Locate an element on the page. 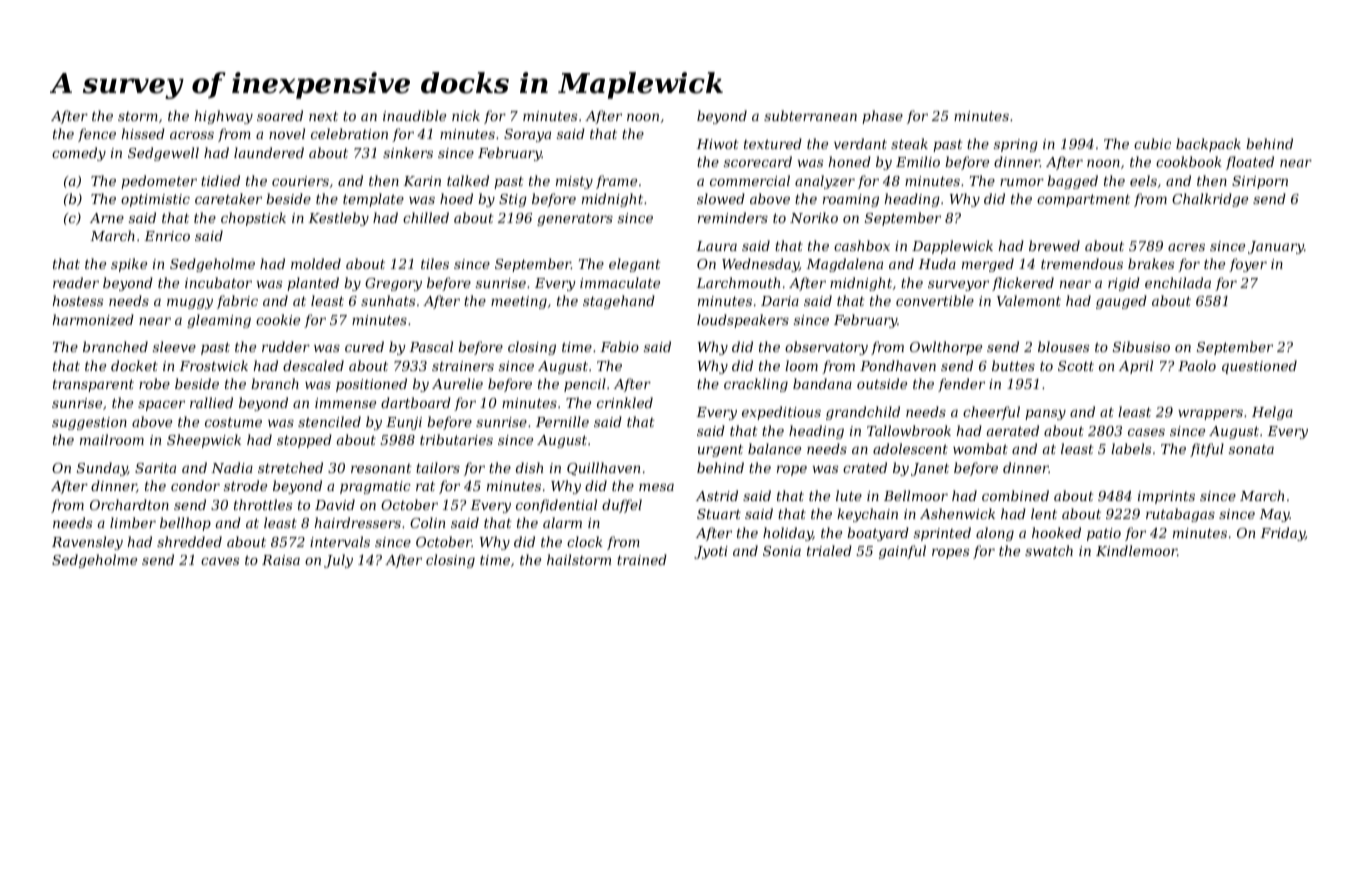 The width and height of the page is (1372, 887). enchilada is located at coordinates (1178, 282).
